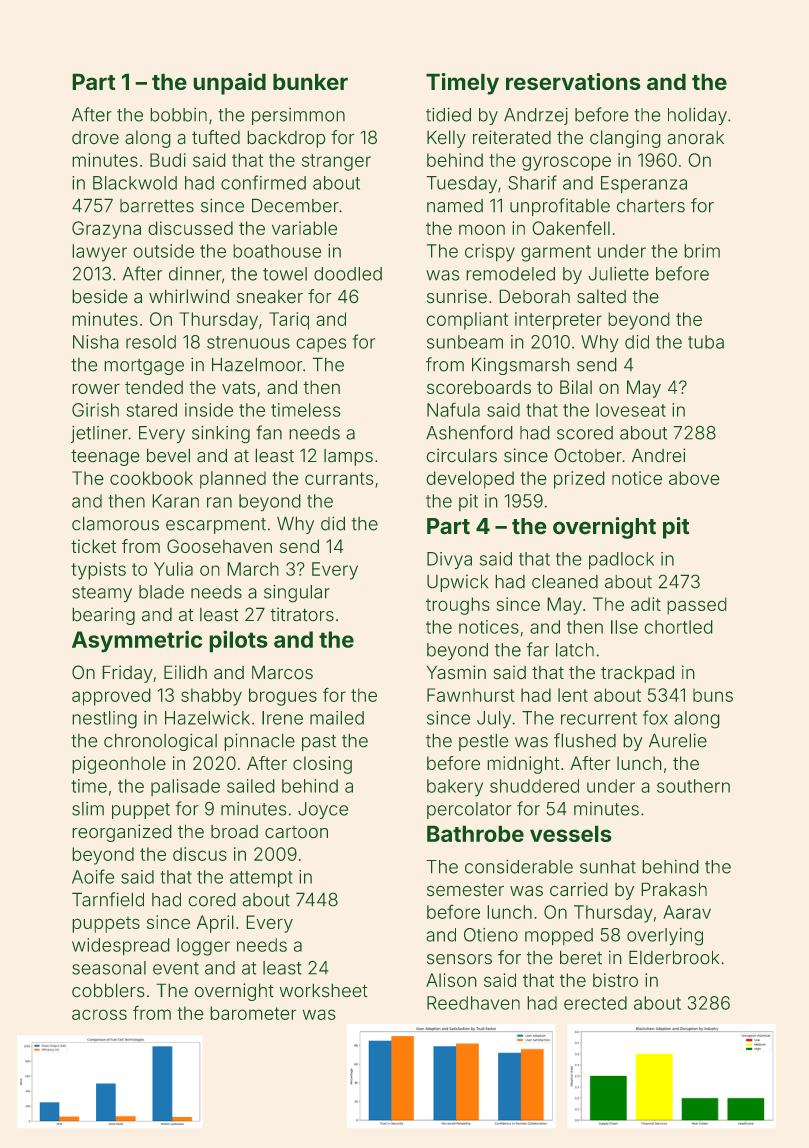  I want to click on brogues, so click(283, 697).
